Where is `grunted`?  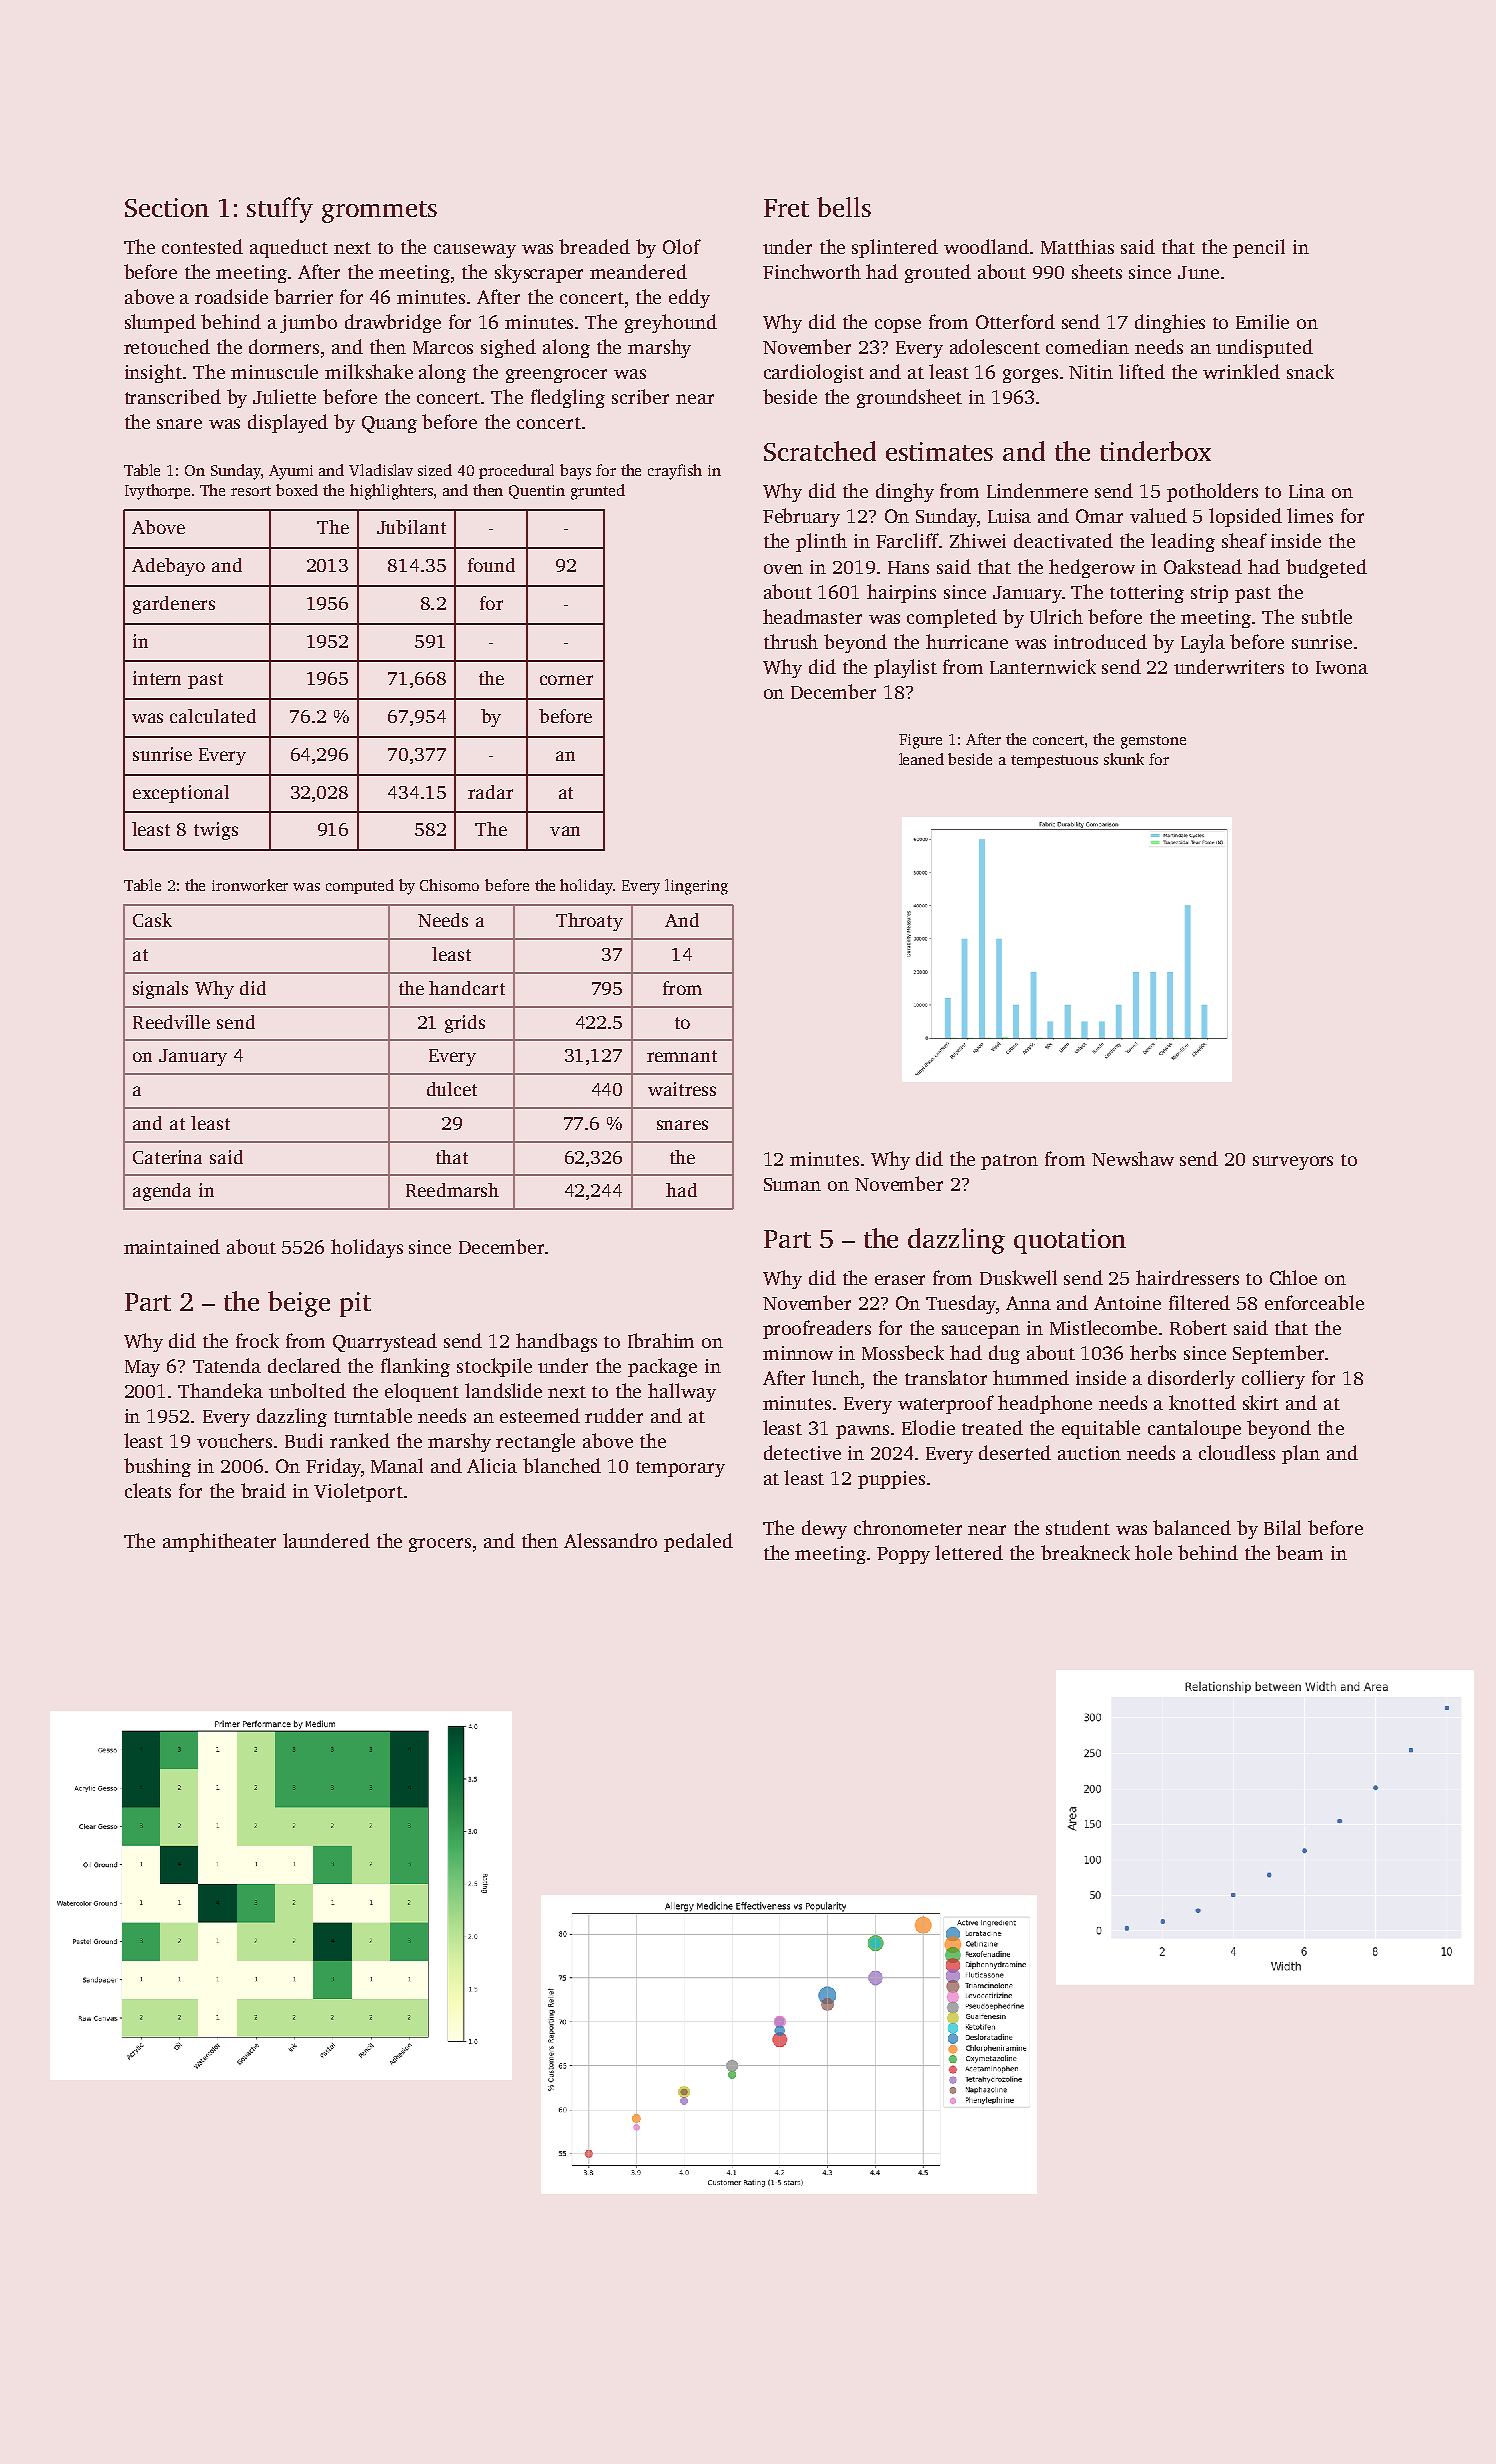 grunted is located at coordinates (598, 492).
